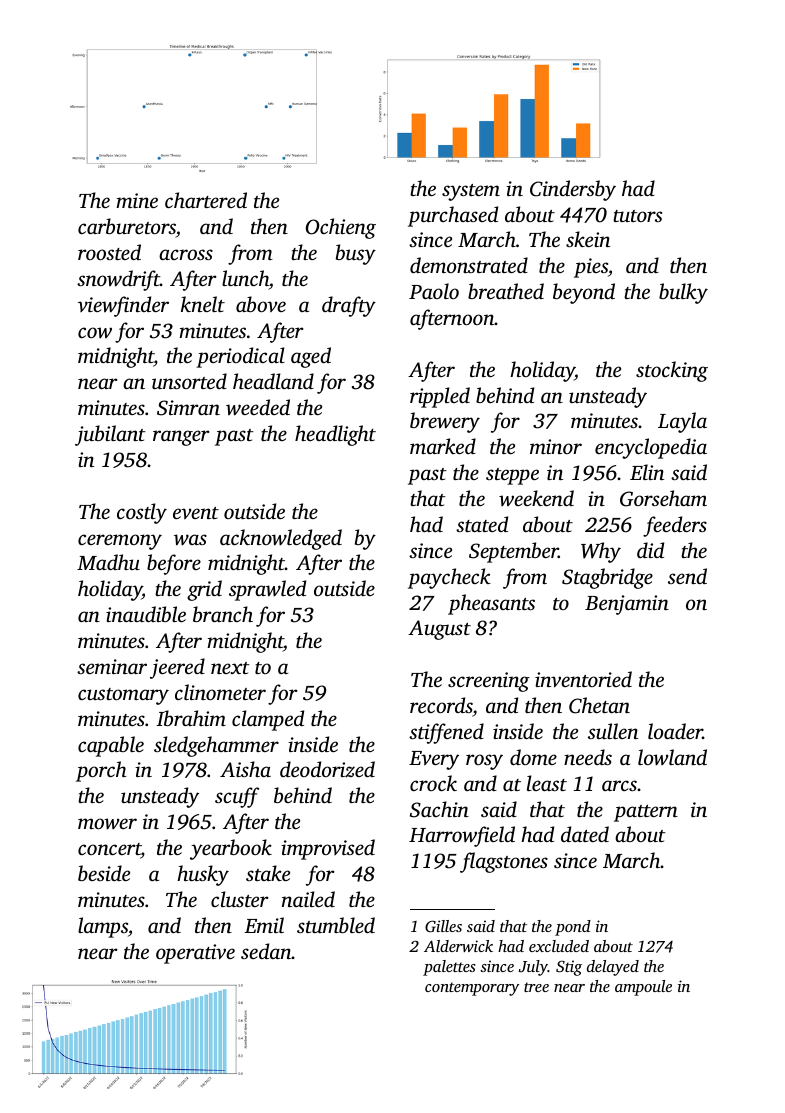 This image has height=1113, width=785. I want to click on Ochieng, so click(341, 228).
